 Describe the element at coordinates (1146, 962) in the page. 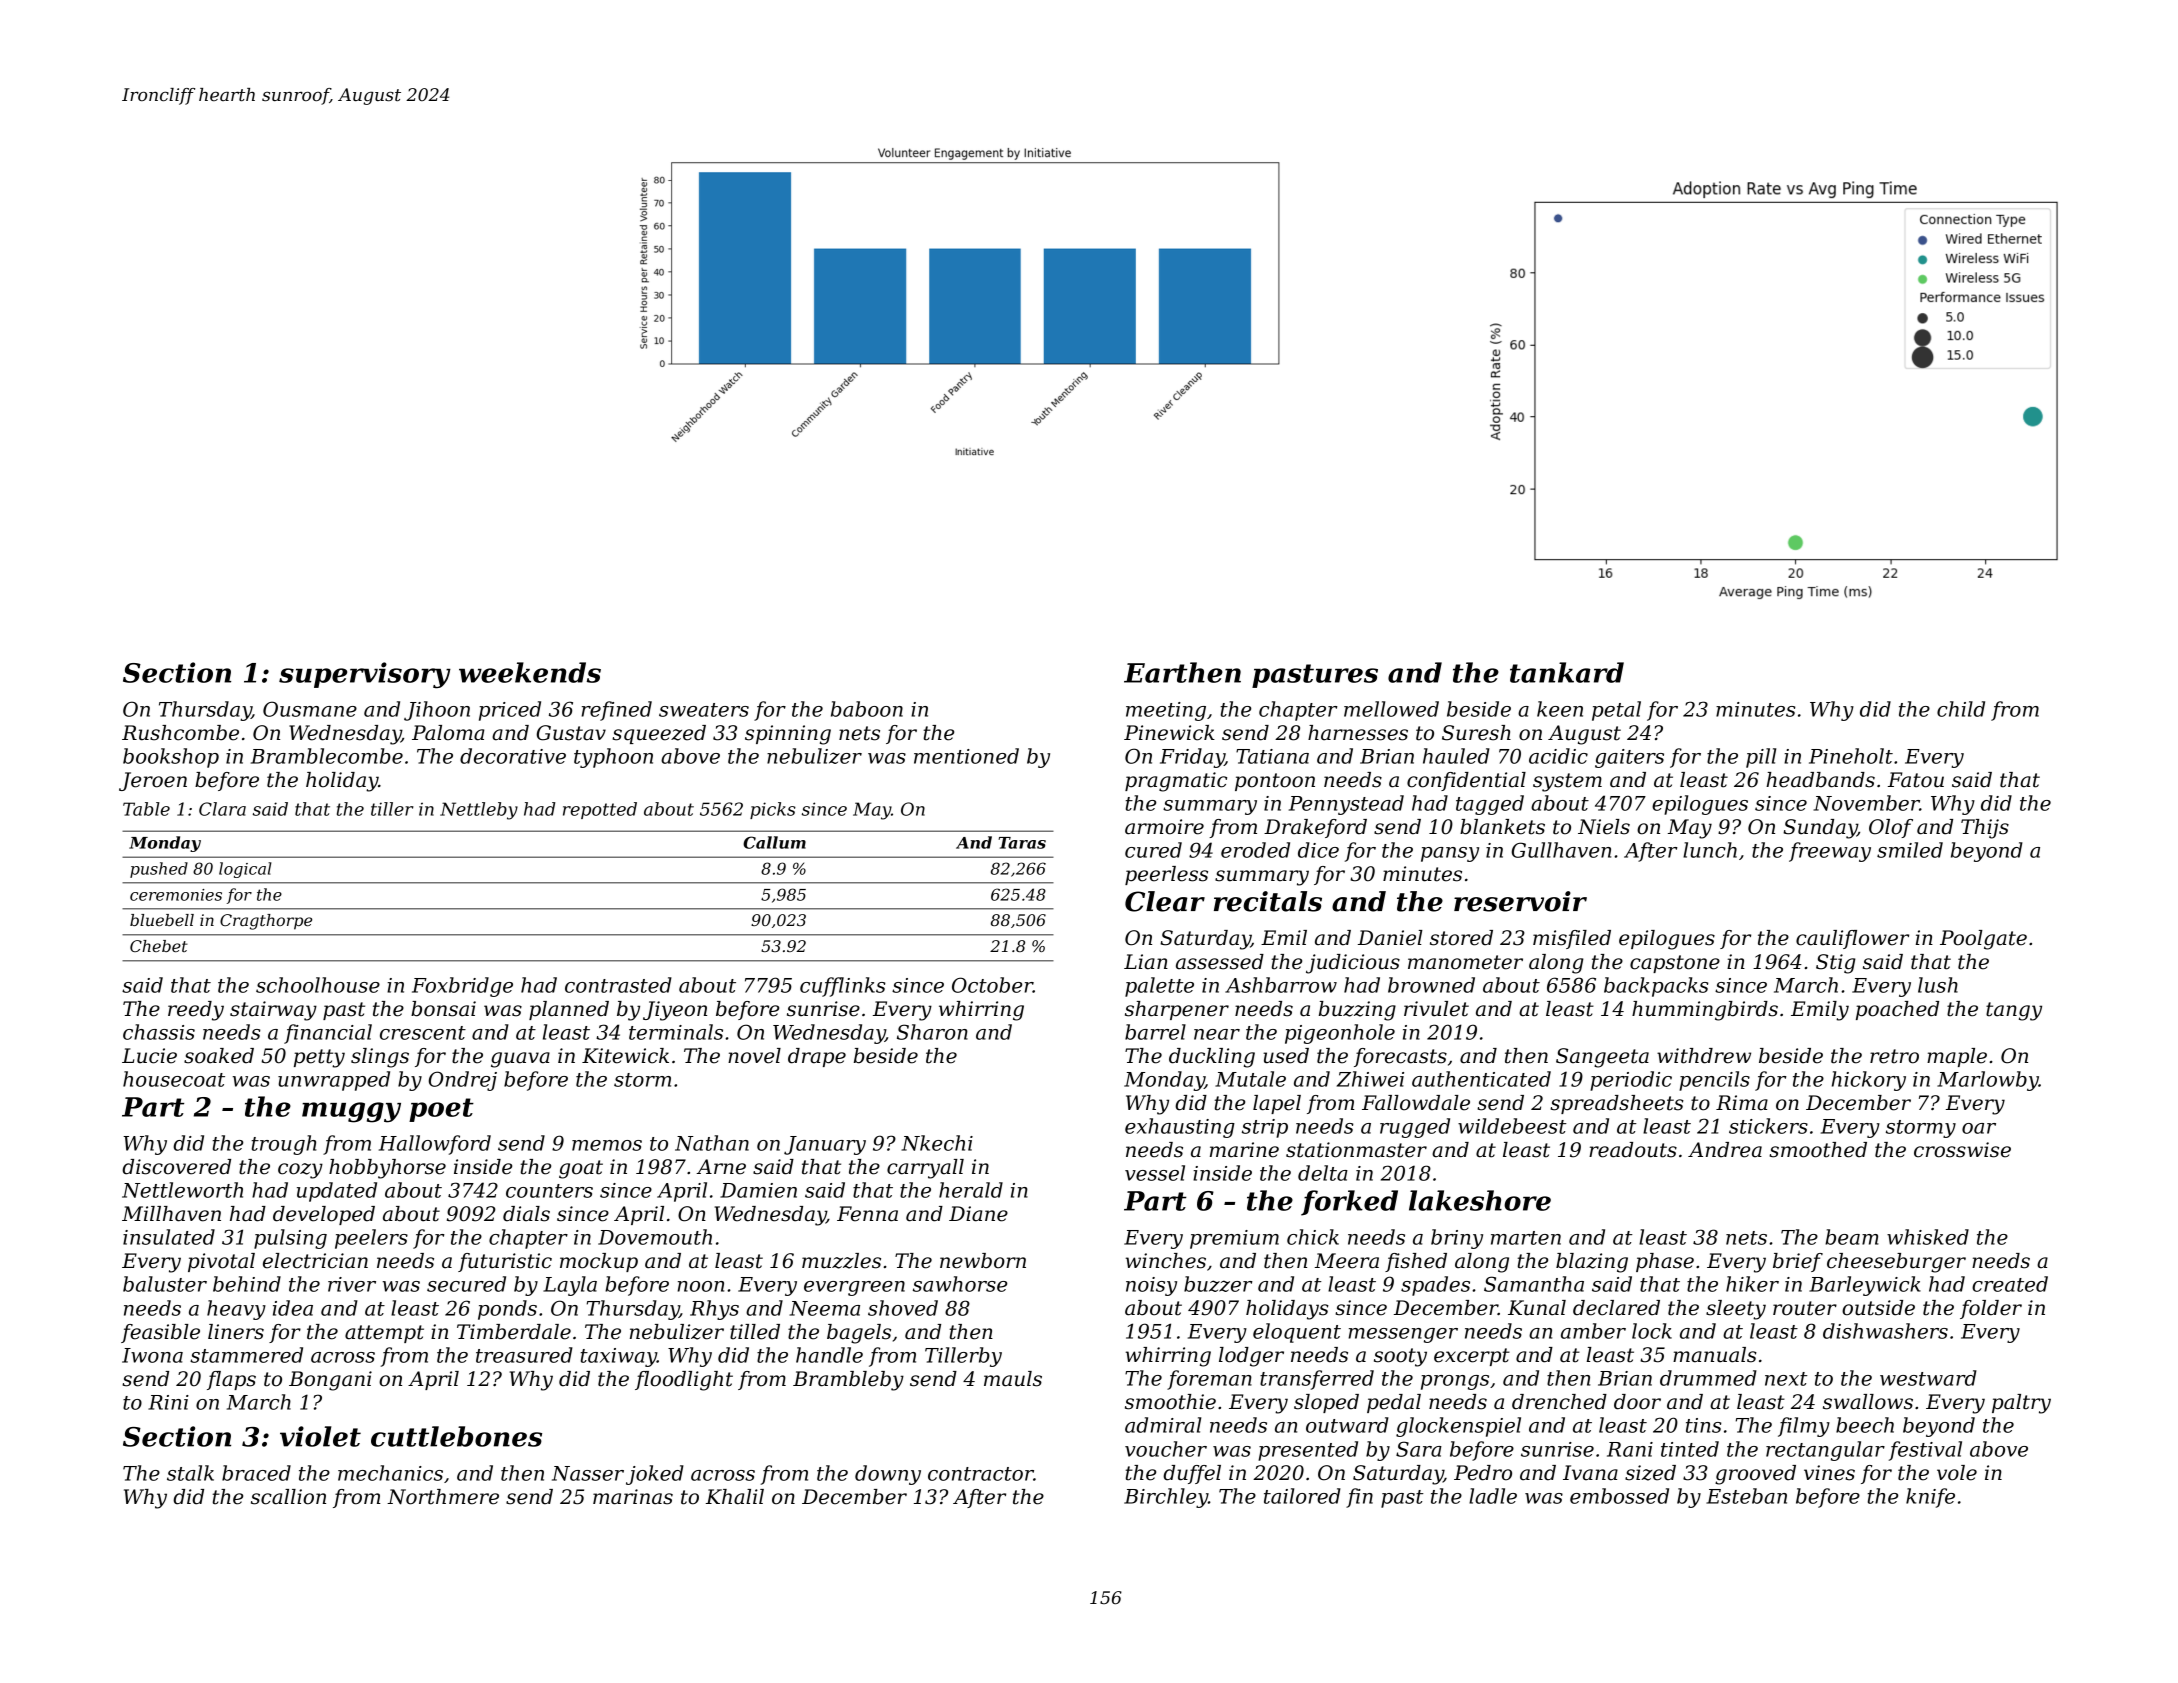

I see `Lian` at that location.
